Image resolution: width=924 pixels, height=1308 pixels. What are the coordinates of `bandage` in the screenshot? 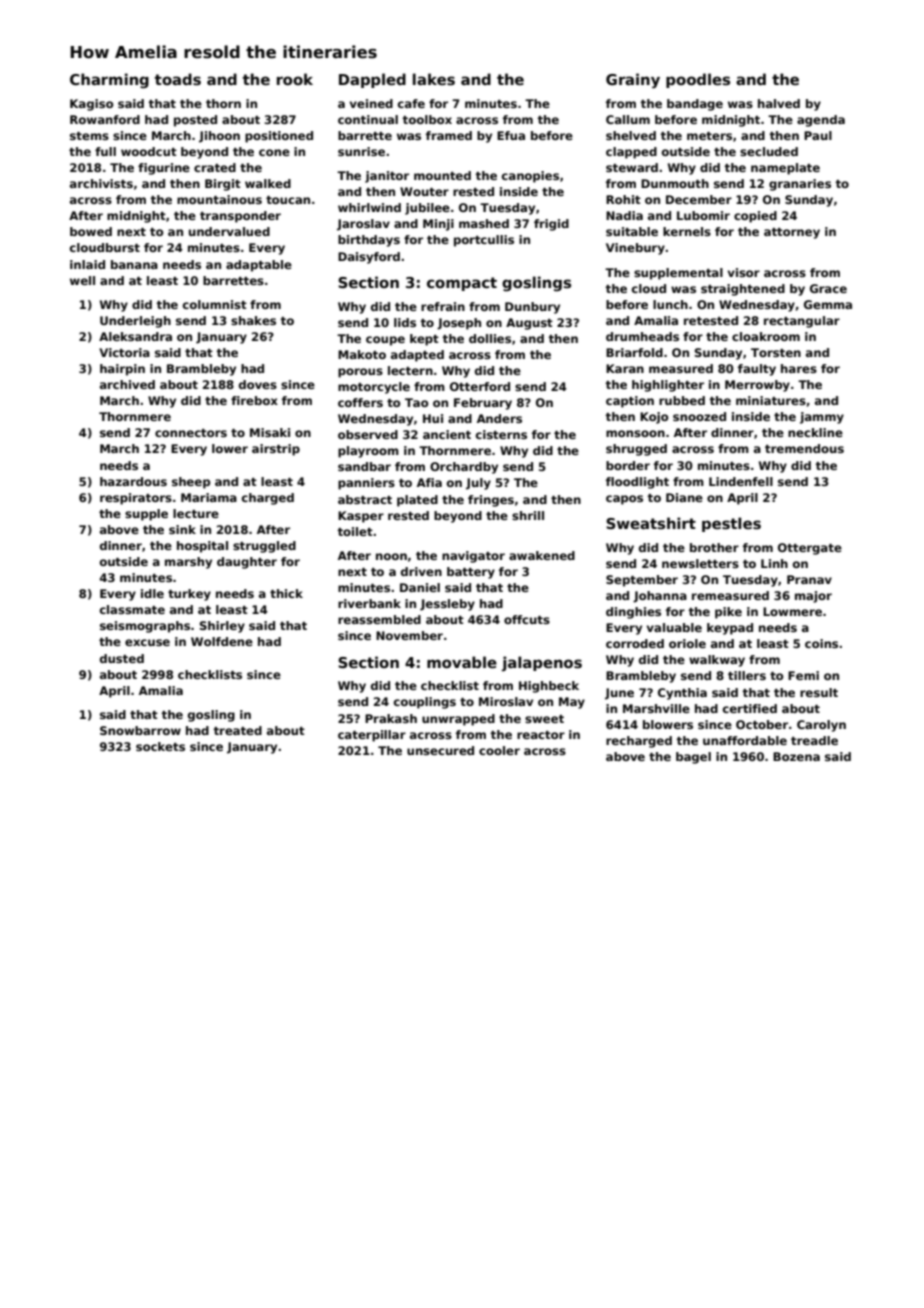 It's located at (695, 105).
